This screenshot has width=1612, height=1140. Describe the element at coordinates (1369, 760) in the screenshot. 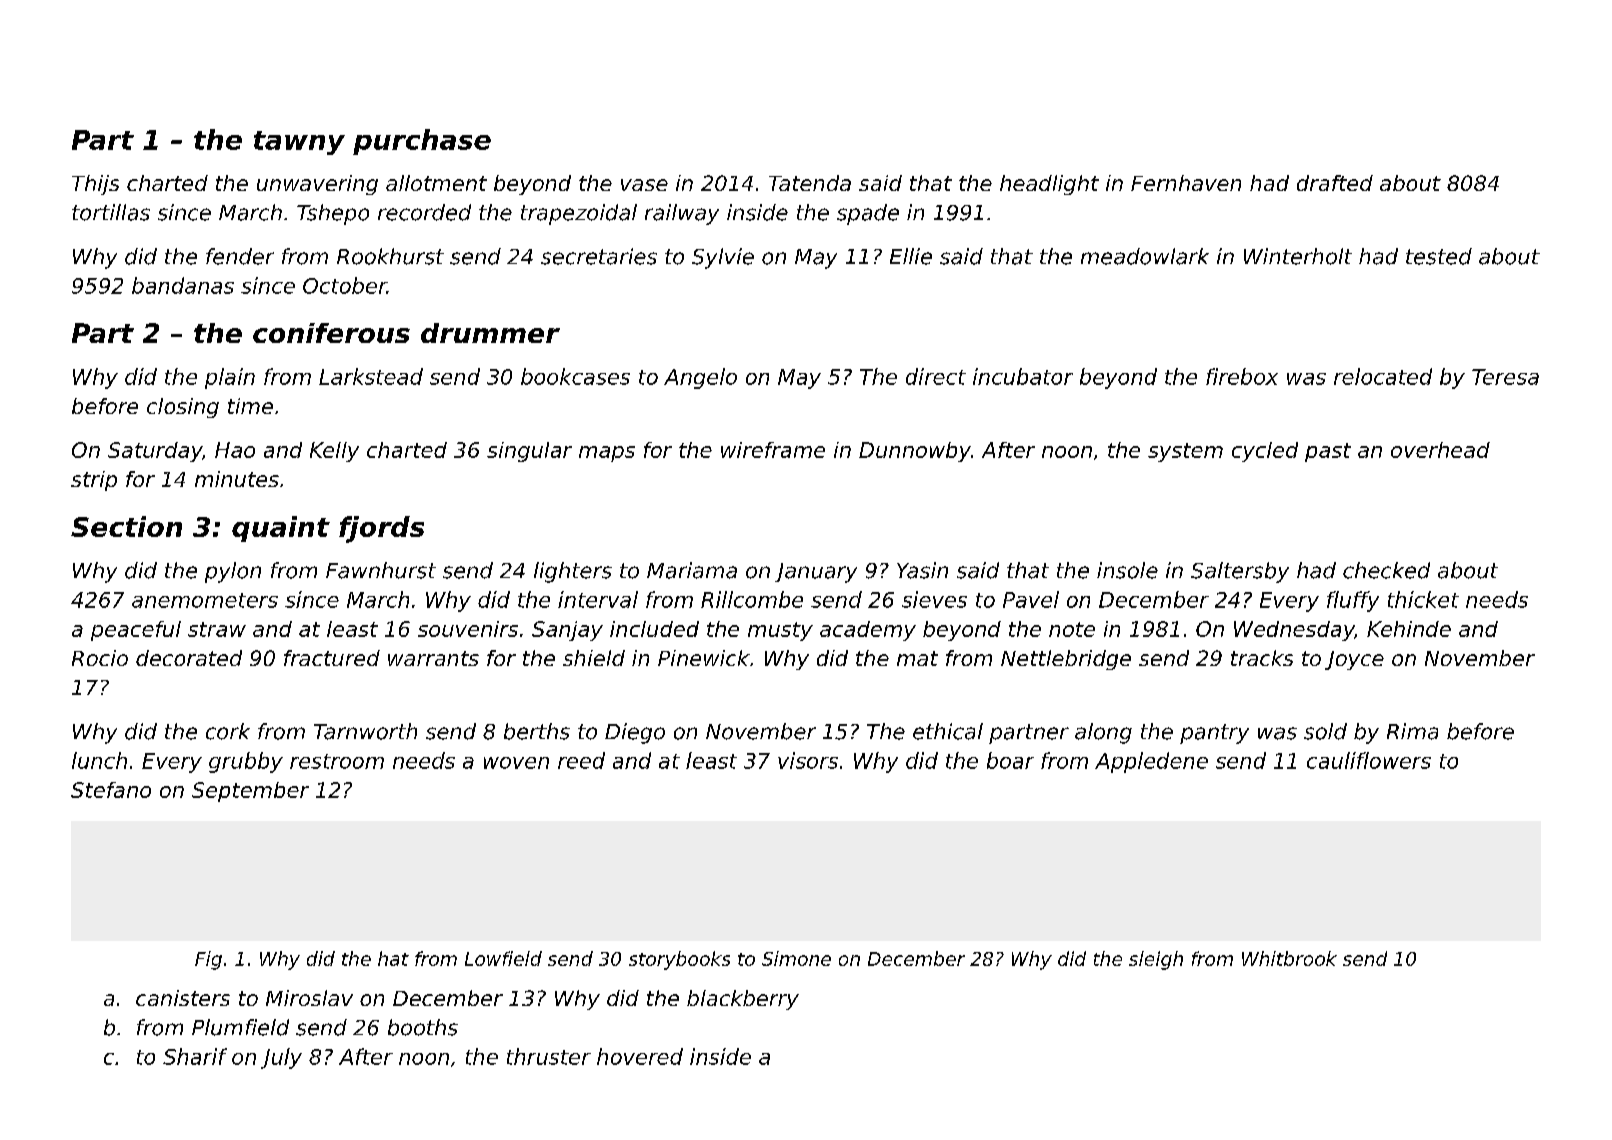

I see `cauliflowers` at that location.
